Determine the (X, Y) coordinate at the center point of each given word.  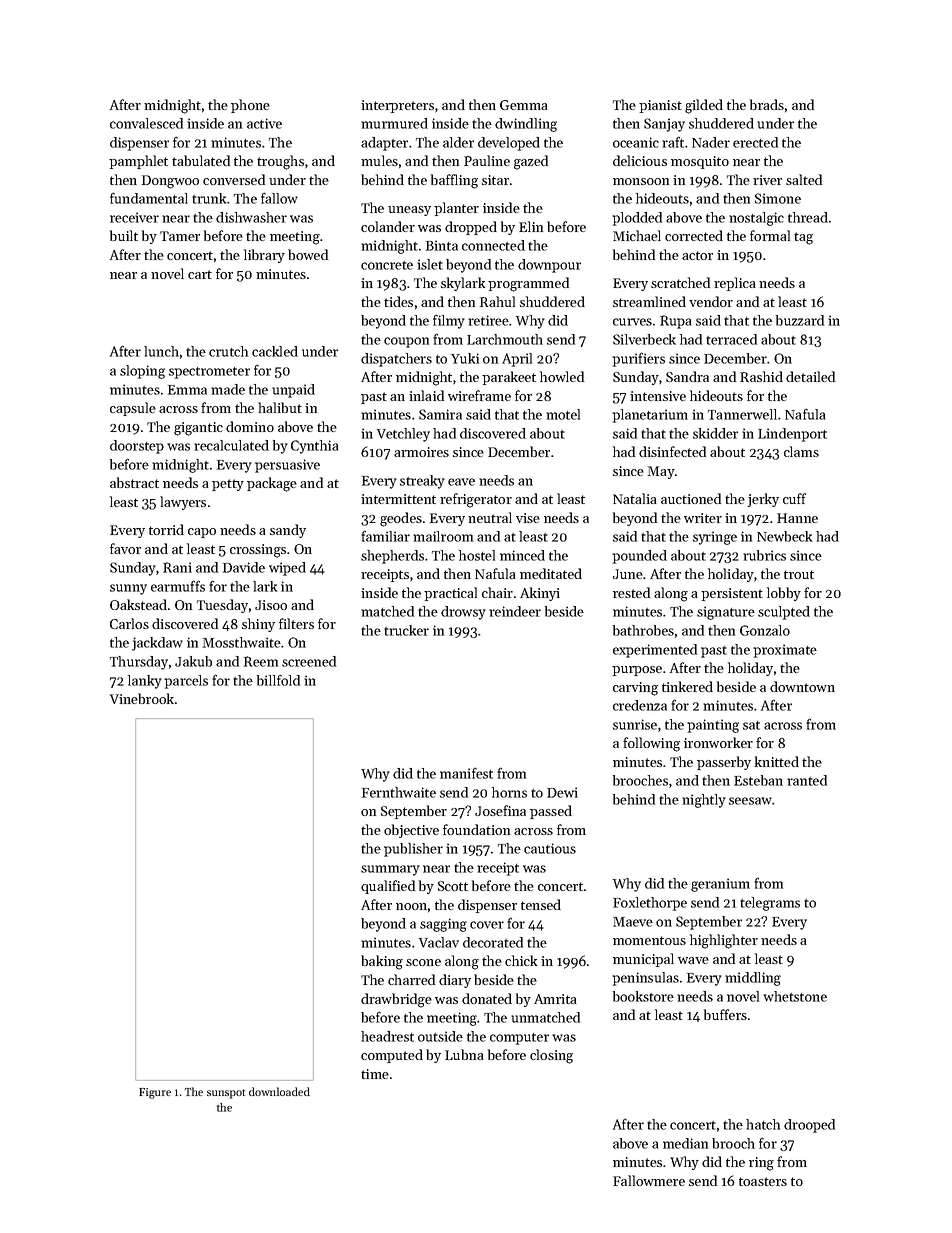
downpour (549, 266)
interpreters (397, 106)
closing (551, 1056)
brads (767, 104)
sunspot (226, 1094)
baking (382, 962)
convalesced (146, 123)
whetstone (795, 996)
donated (487, 998)
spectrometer (209, 373)
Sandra (687, 376)
